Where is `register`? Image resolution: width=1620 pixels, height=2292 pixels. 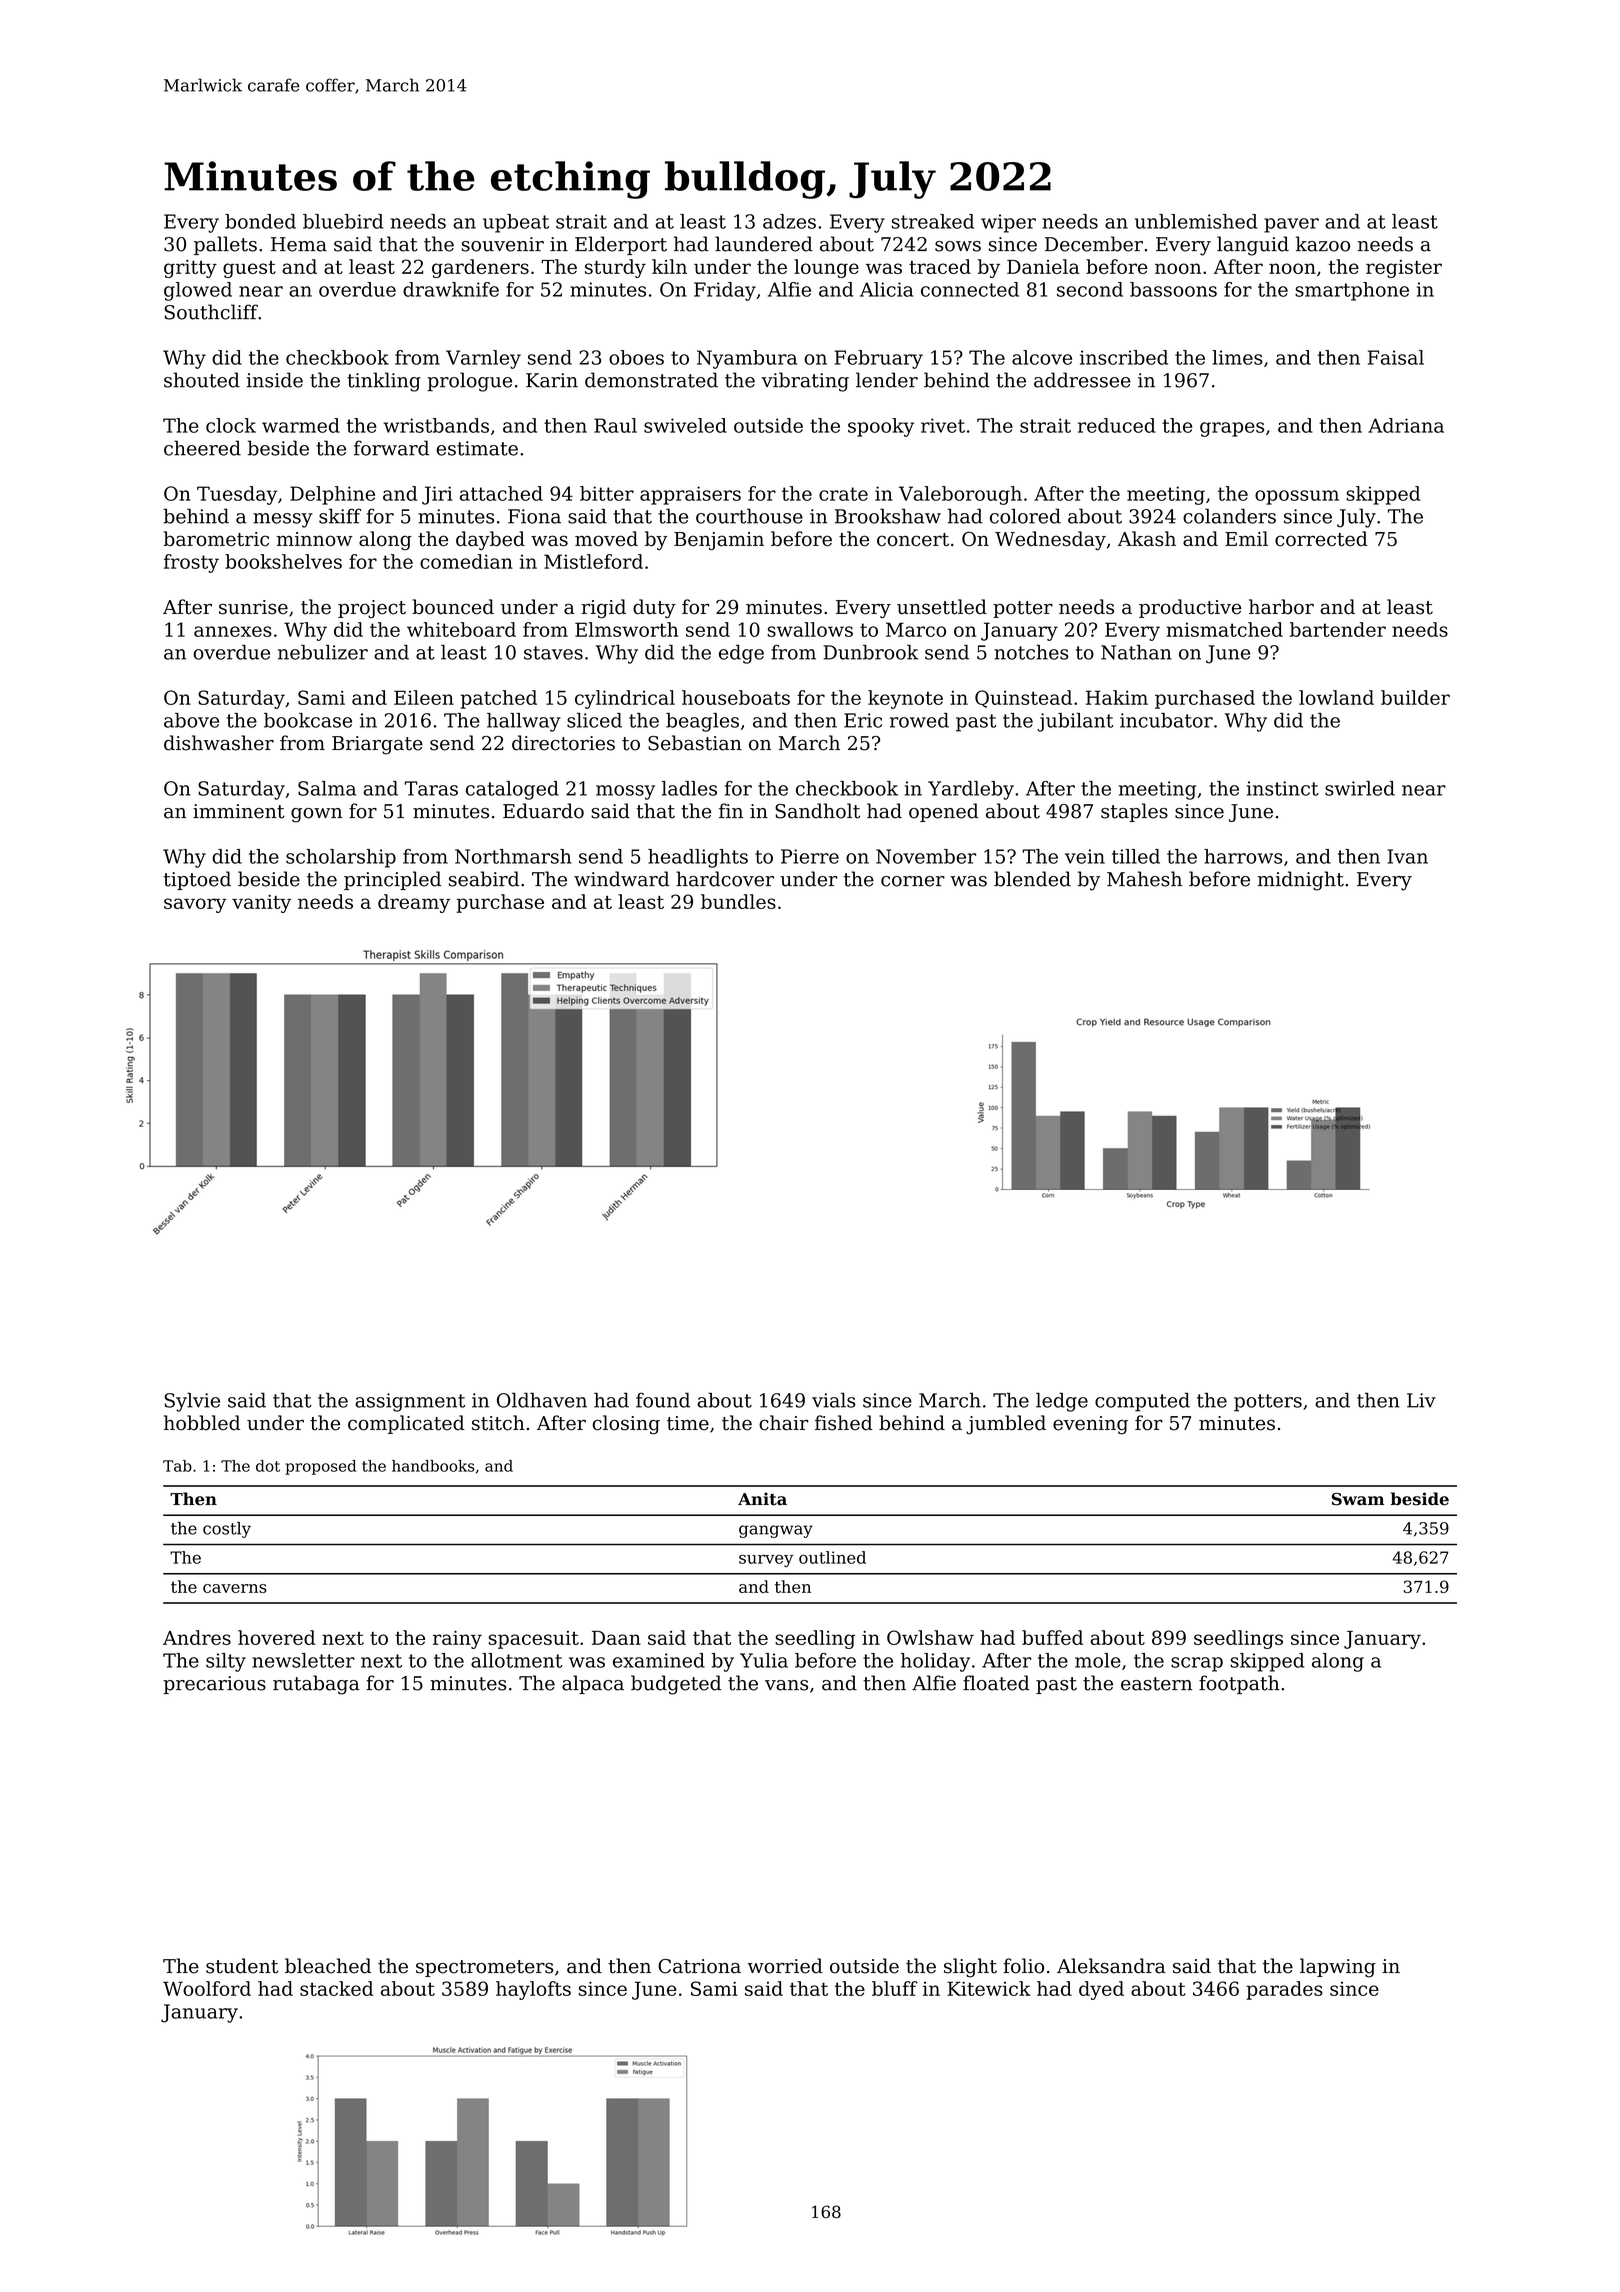
register is located at coordinates (1404, 269).
